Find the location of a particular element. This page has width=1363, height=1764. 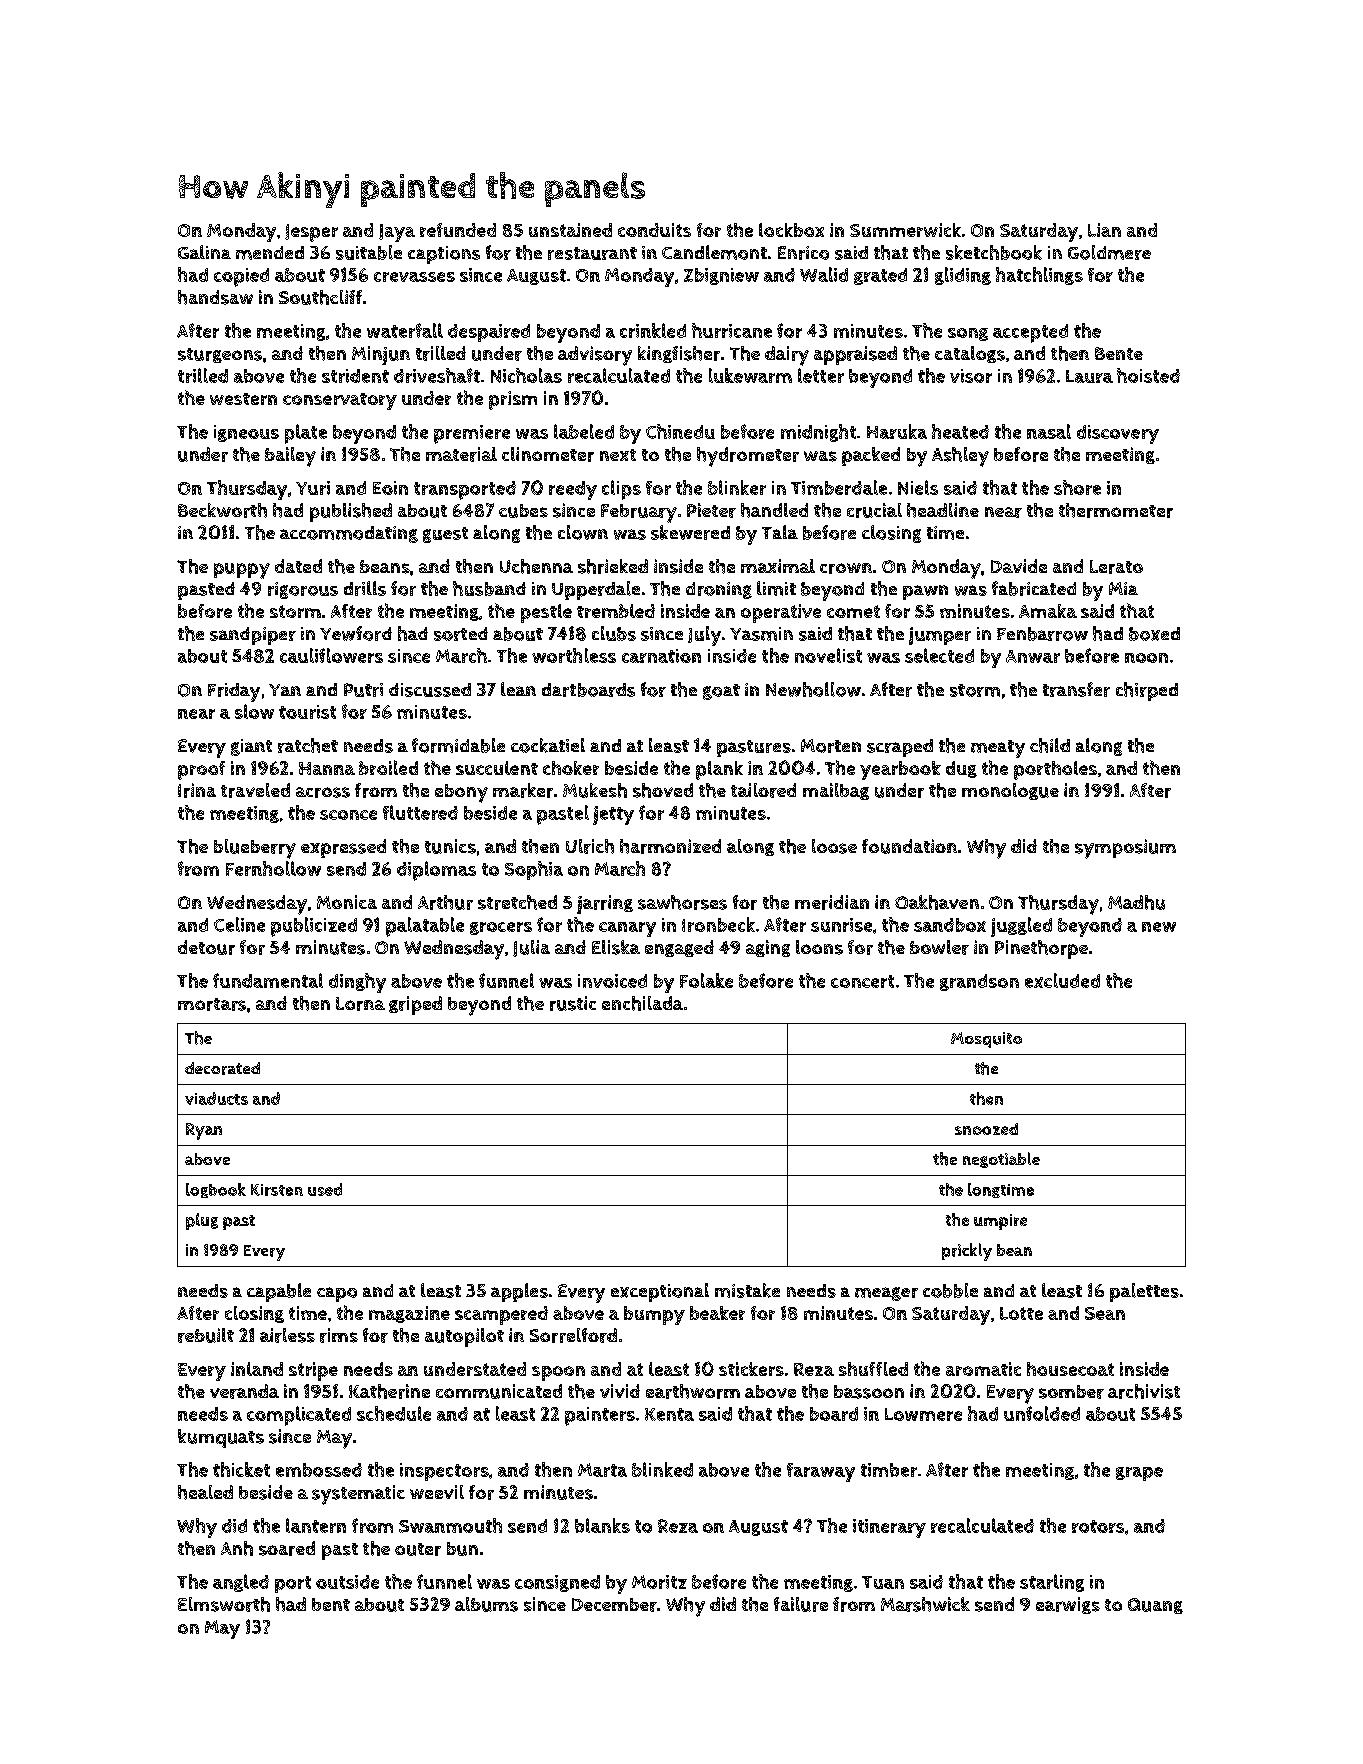

transfer is located at coordinates (1076, 689).
